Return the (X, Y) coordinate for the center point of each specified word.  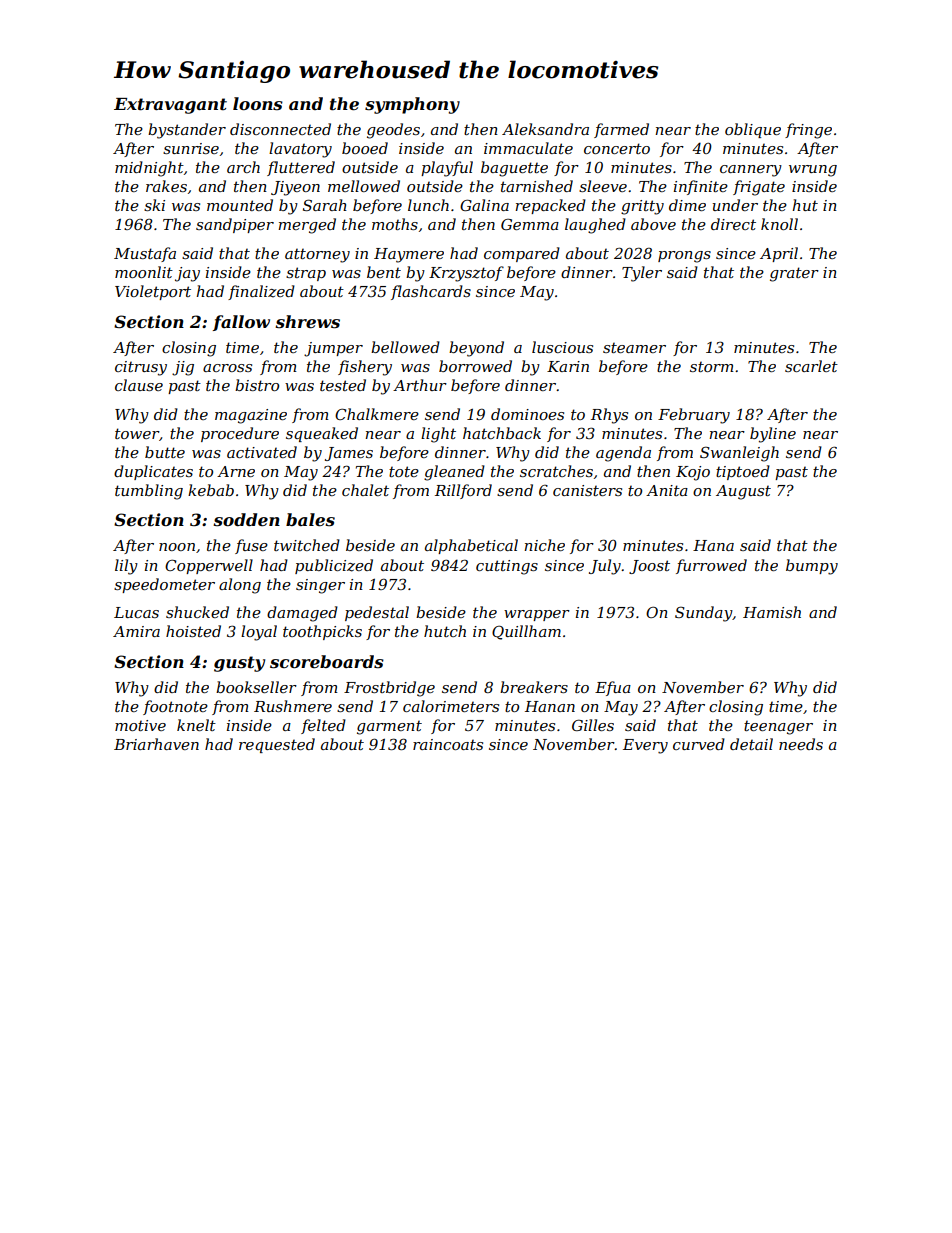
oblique (753, 130)
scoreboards (327, 662)
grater (794, 274)
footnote (175, 707)
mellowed (364, 186)
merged (307, 226)
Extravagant (170, 106)
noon (177, 547)
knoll (779, 224)
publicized (334, 566)
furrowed (711, 566)
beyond (476, 349)
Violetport (153, 292)
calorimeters (451, 706)
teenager (778, 727)
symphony (412, 105)
